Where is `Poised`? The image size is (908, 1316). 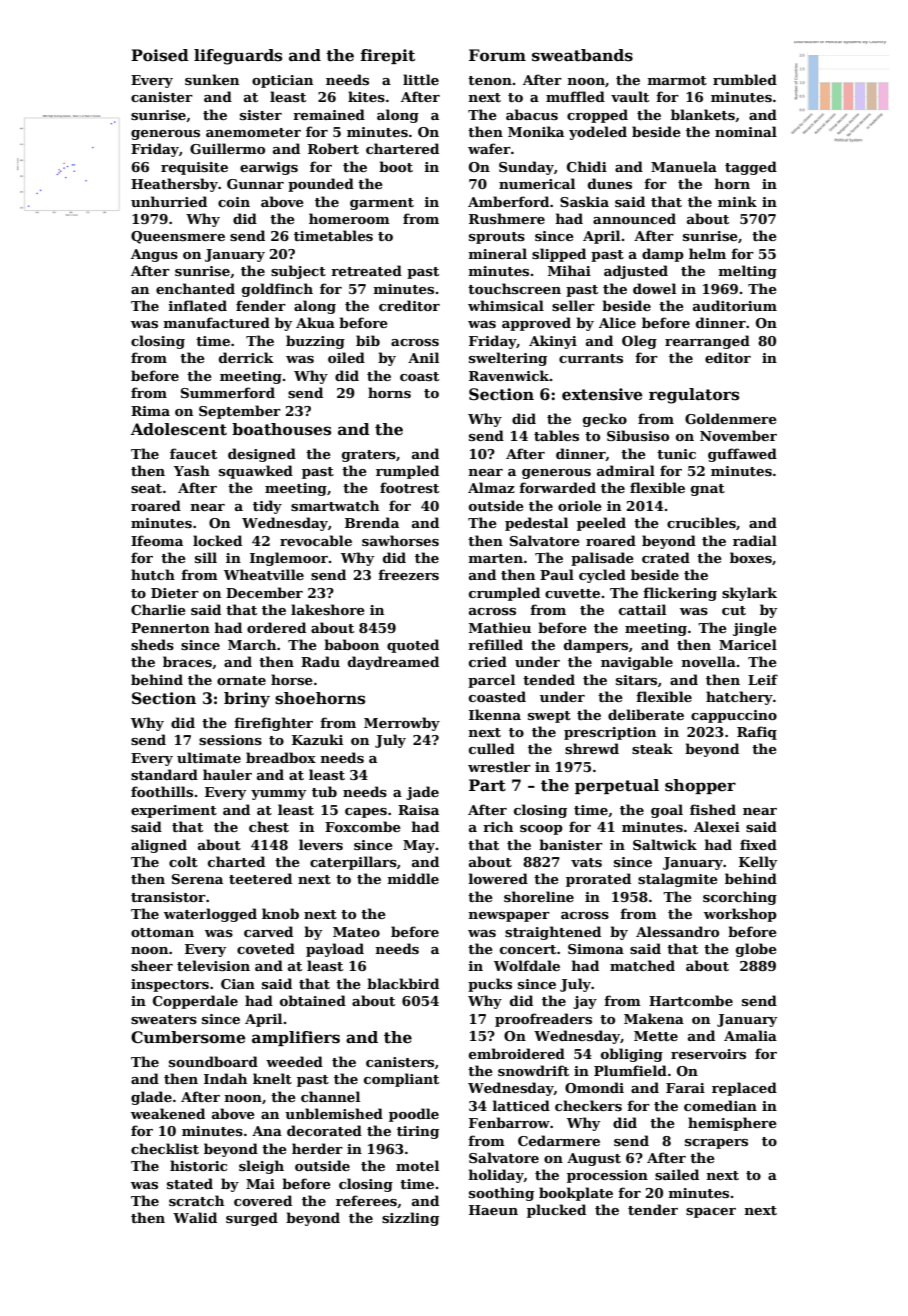 Poised is located at coordinates (160, 55).
